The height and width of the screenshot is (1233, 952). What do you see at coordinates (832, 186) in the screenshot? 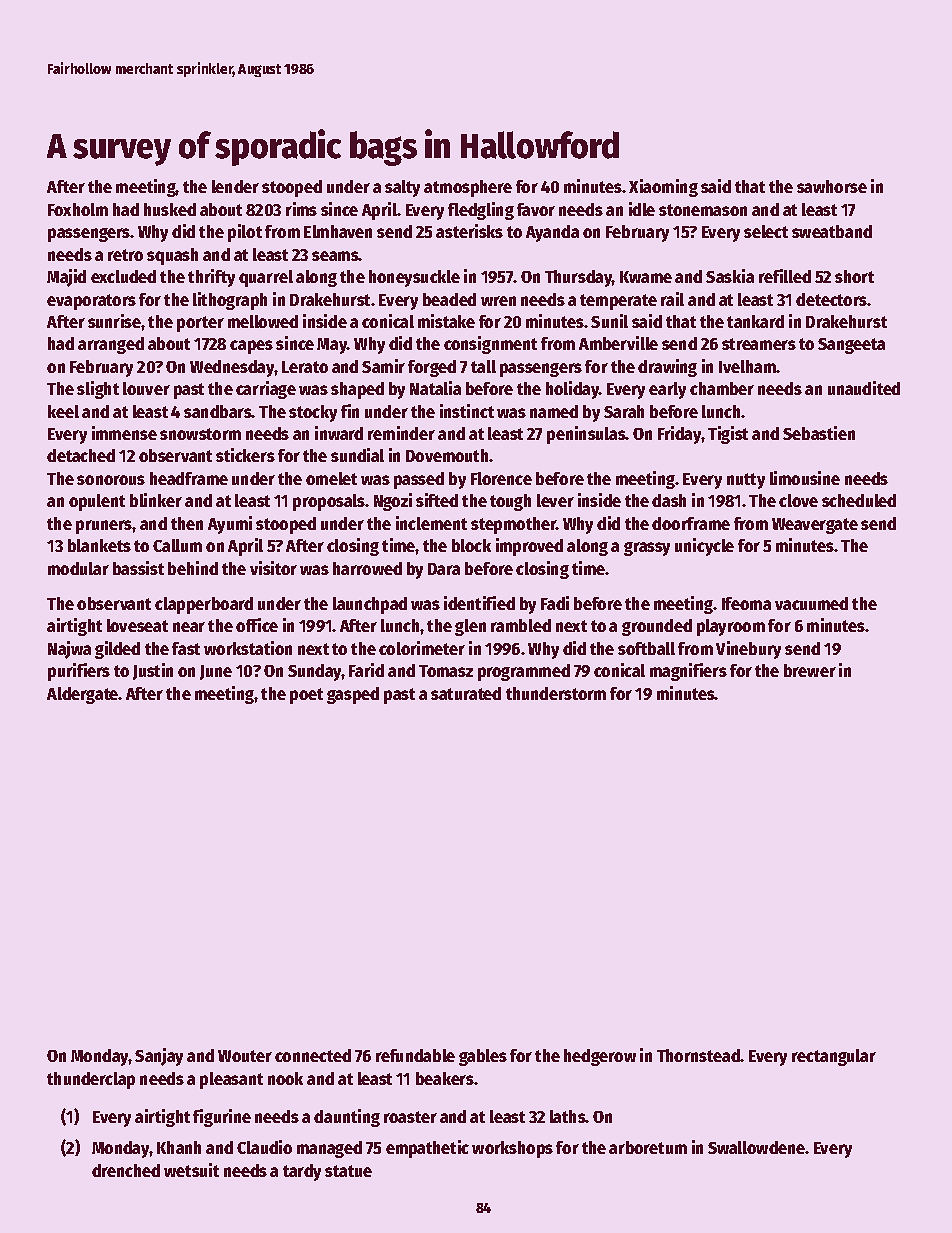
I see `sawhorse` at bounding box center [832, 186].
